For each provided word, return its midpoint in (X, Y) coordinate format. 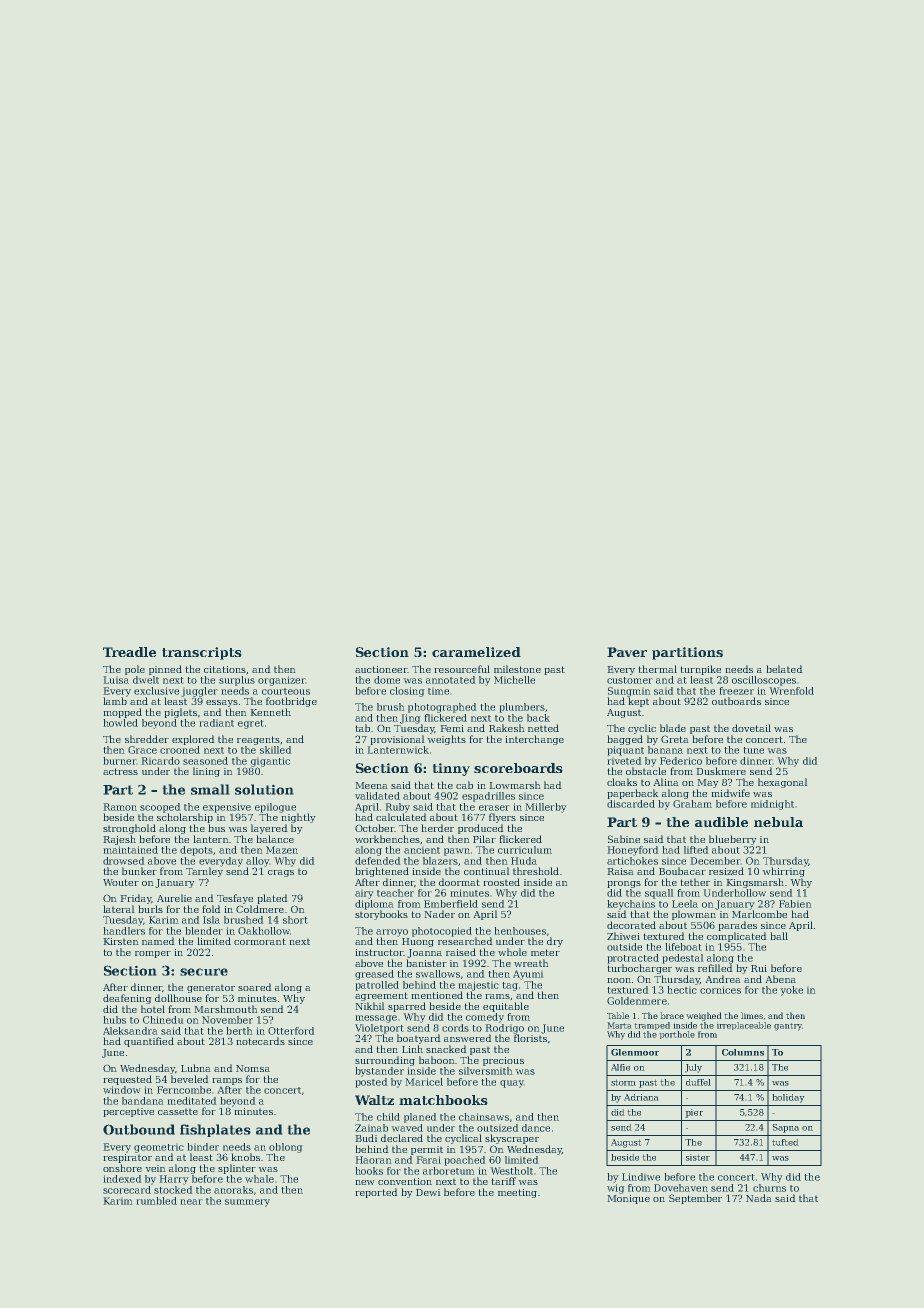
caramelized (476, 652)
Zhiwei (623, 936)
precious (503, 1061)
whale (259, 1179)
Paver (627, 652)
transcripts (202, 653)
